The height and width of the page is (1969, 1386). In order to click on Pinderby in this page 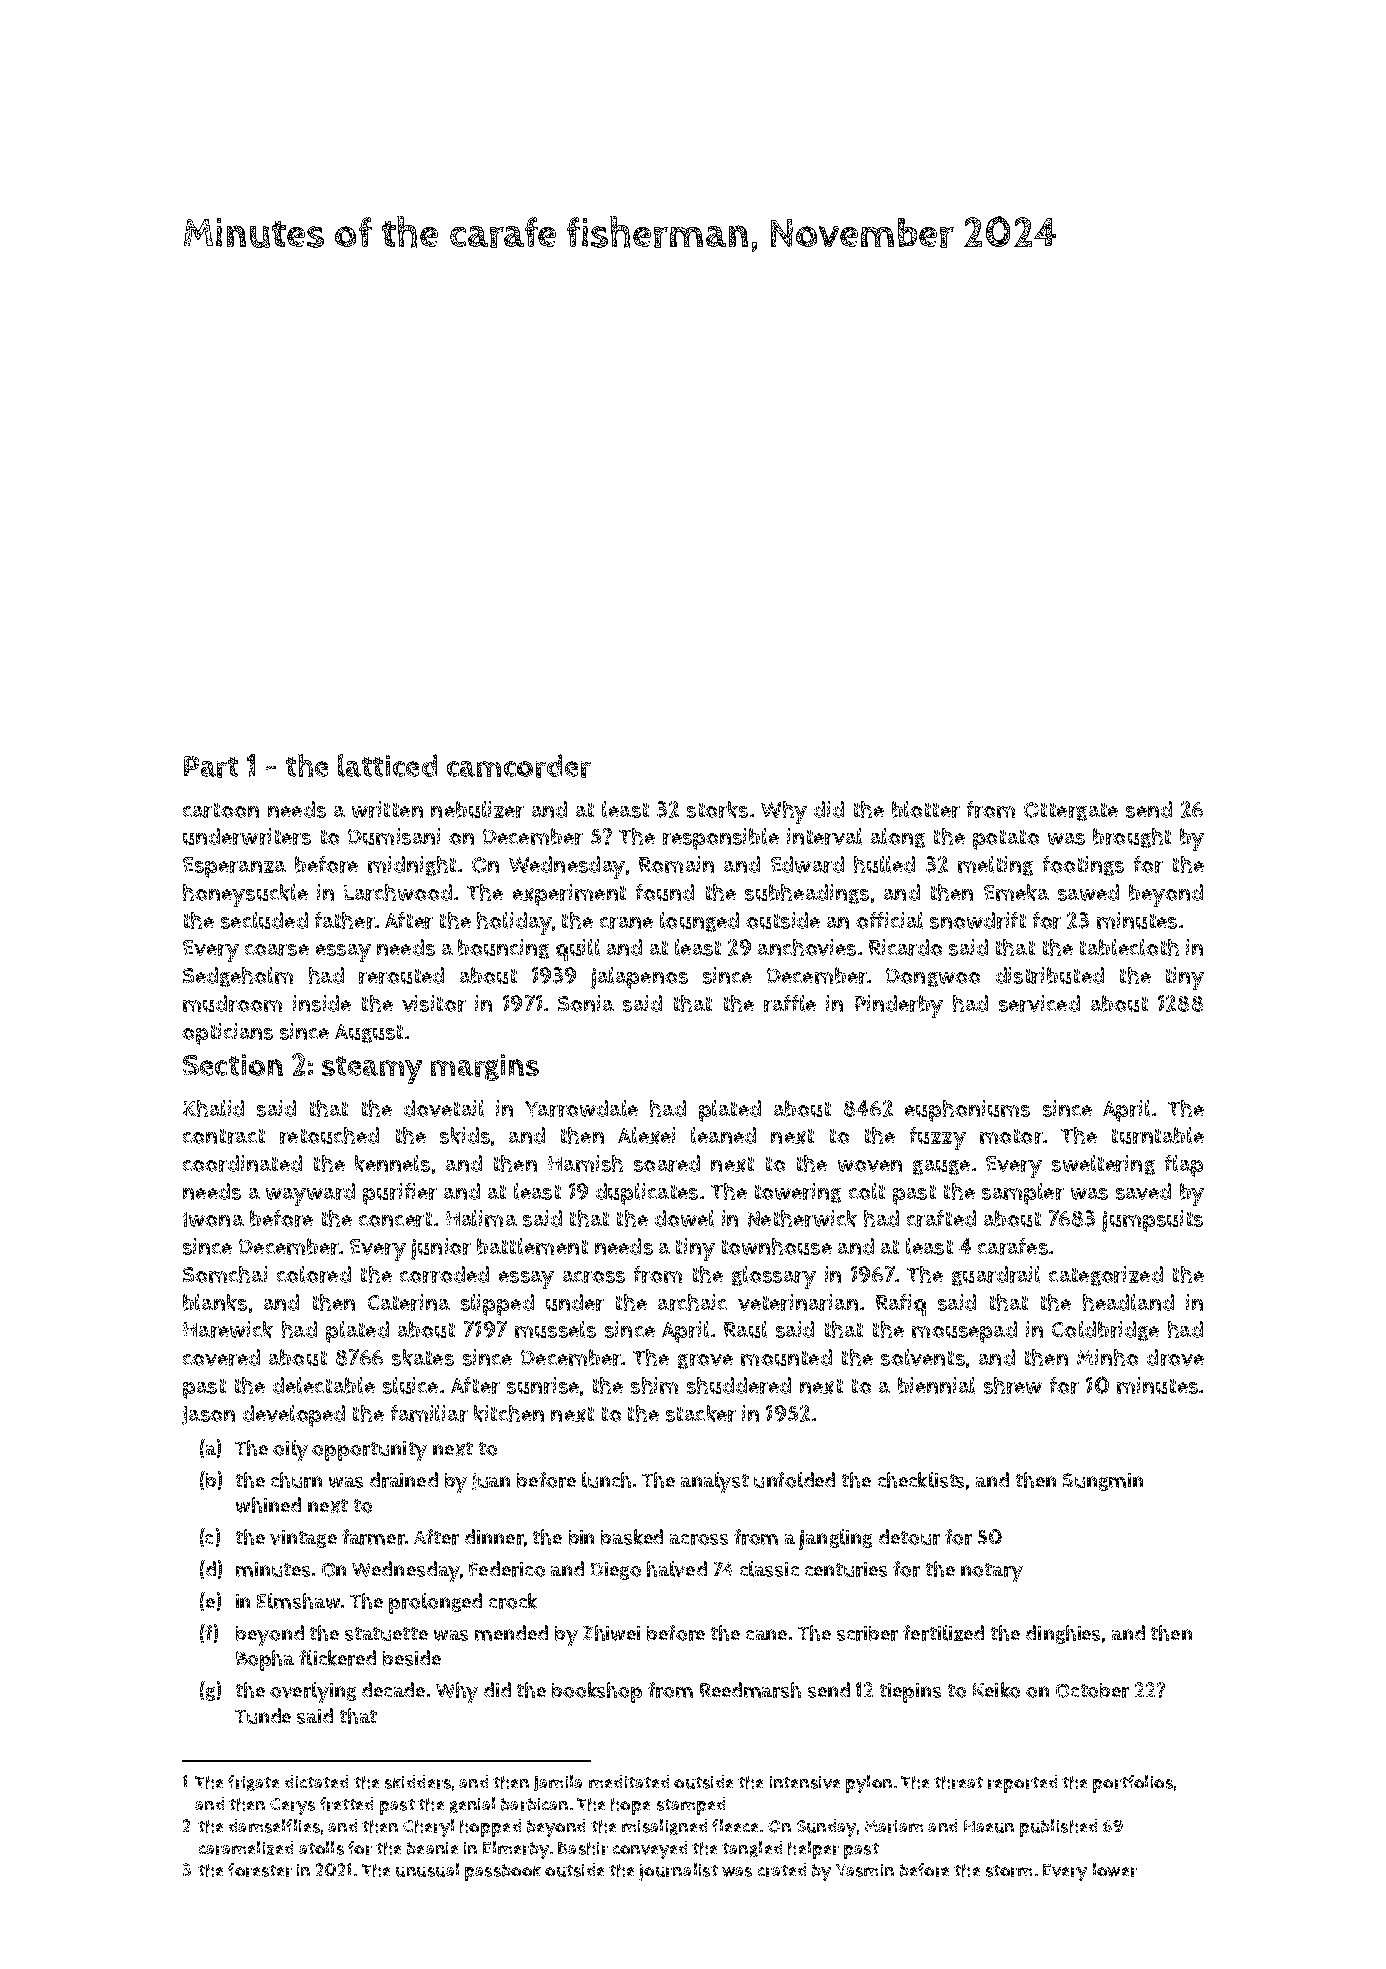, I will do `click(899, 1006)`.
